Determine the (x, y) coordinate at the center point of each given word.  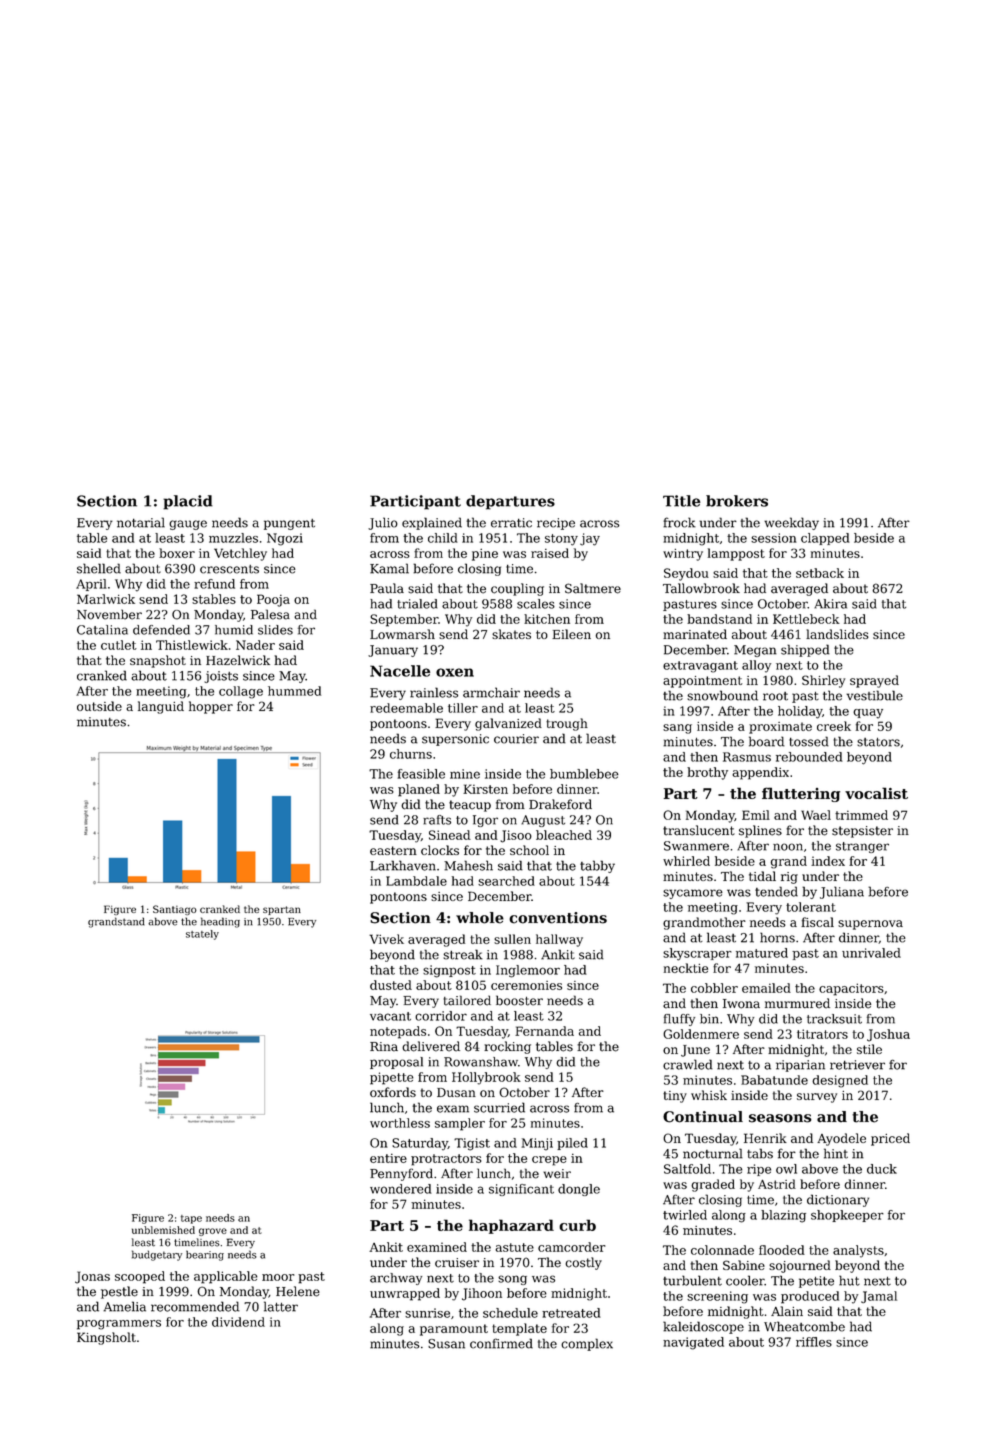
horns (777, 937)
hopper (211, 707)
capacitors (851, 989)
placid (188, 502)
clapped (825, 539)
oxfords (393, 1092)
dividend (238, 1322)
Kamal (389, 568)
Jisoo (516, 836)
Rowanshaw (481, 1062)
